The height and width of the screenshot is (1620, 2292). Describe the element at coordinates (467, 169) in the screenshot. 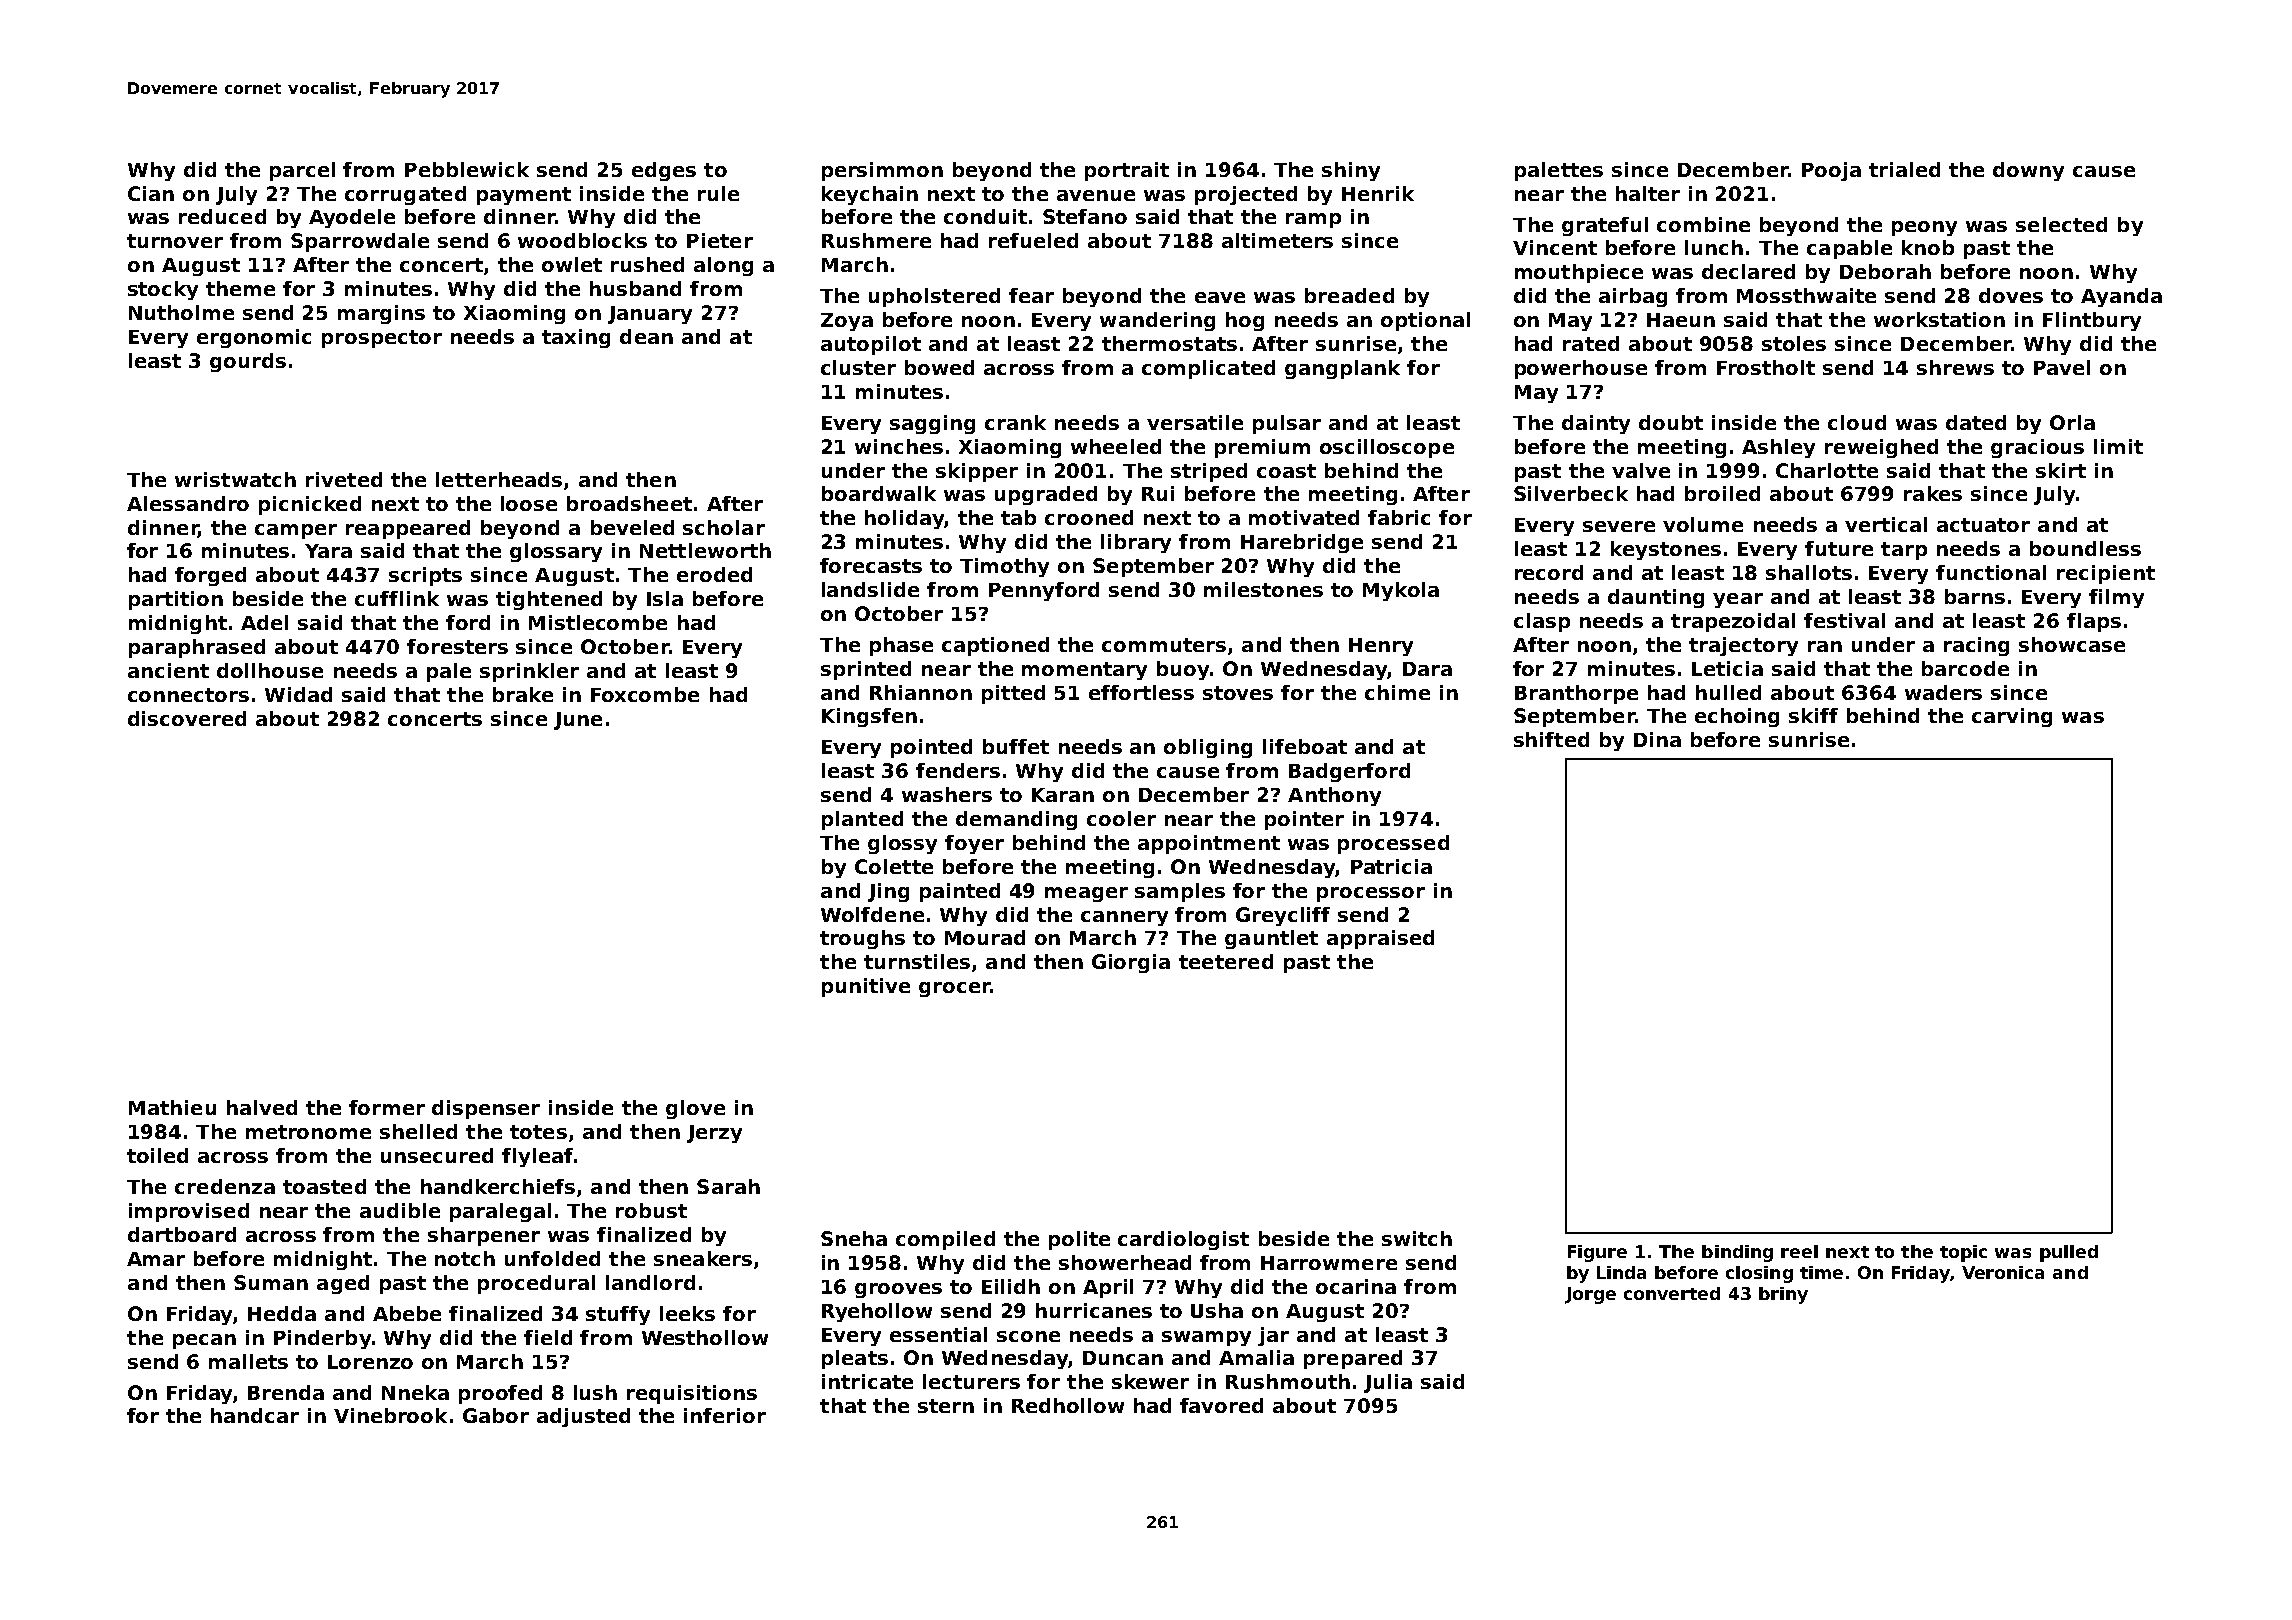

I see `Pebblewick` at that location.
